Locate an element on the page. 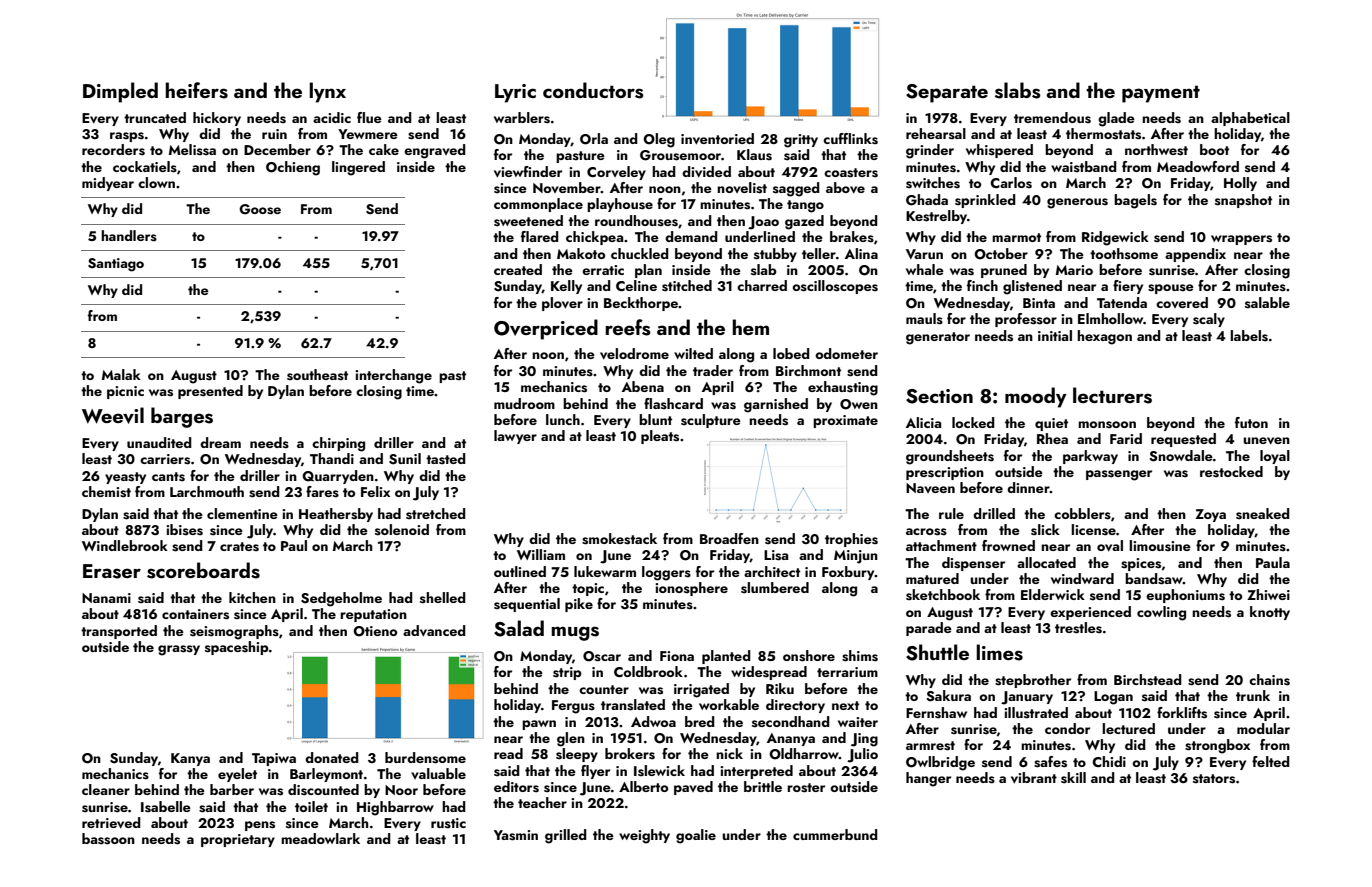 The image size is (1372, 887). futon is located at coordinates (1251, 422).
